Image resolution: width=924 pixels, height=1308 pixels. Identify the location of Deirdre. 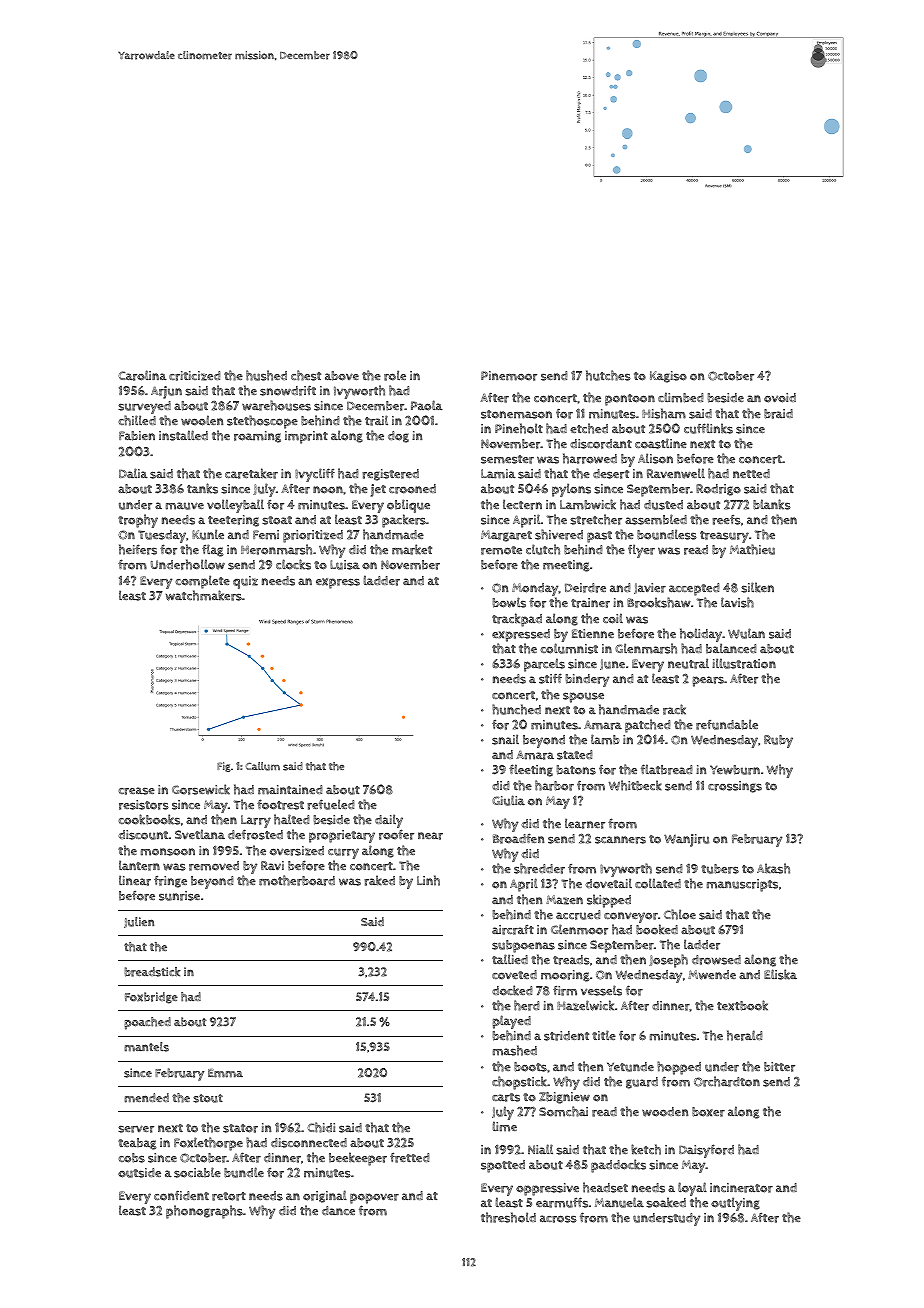
(585, 588).
